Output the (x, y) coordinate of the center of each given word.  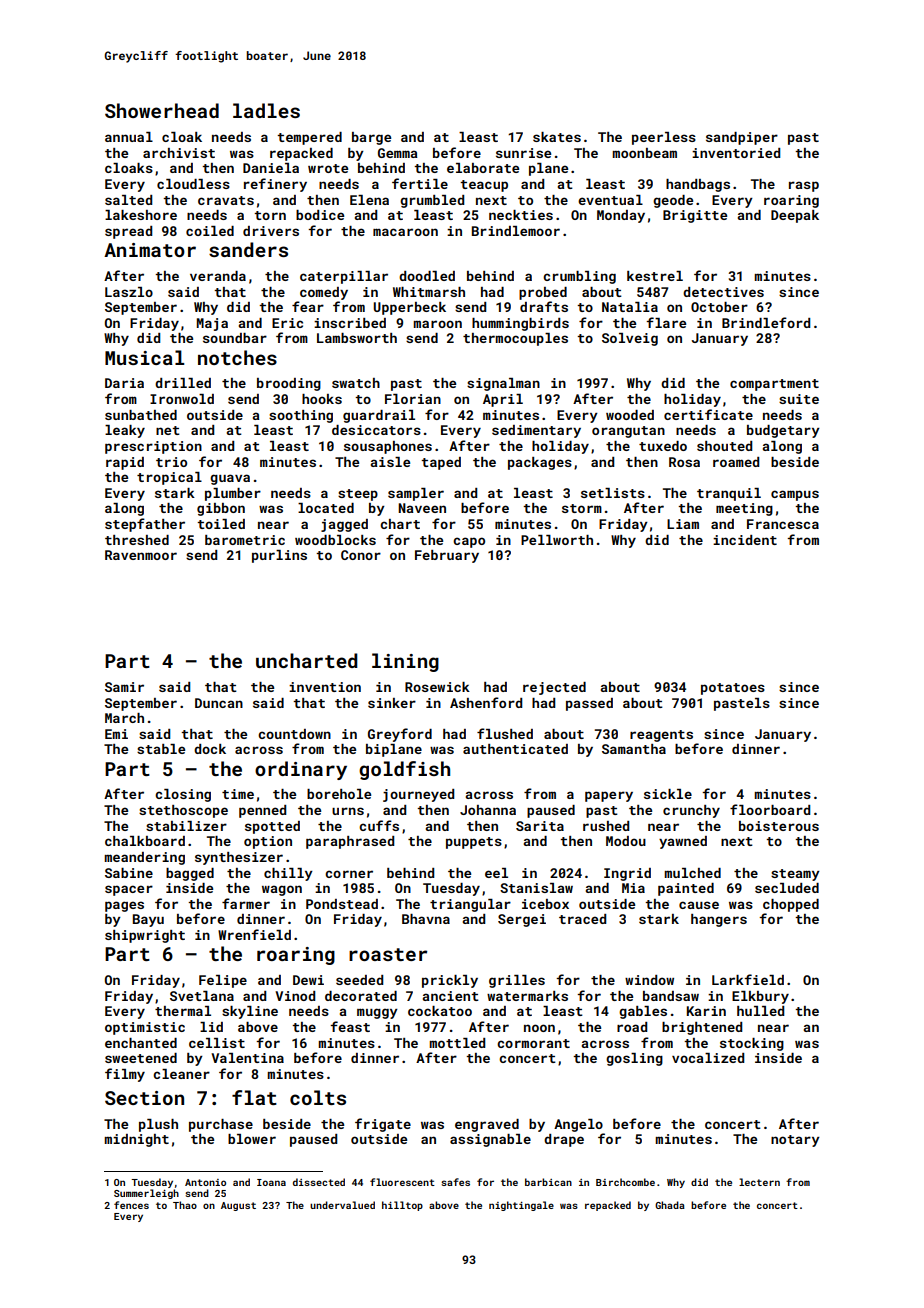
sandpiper (742, 138)
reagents (661, 736)
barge (371, 138)
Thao (185, 1205)
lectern (759, 1182)
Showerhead (162, 110)
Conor (361, 555)
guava (230, 479)
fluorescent (402, 1182)
